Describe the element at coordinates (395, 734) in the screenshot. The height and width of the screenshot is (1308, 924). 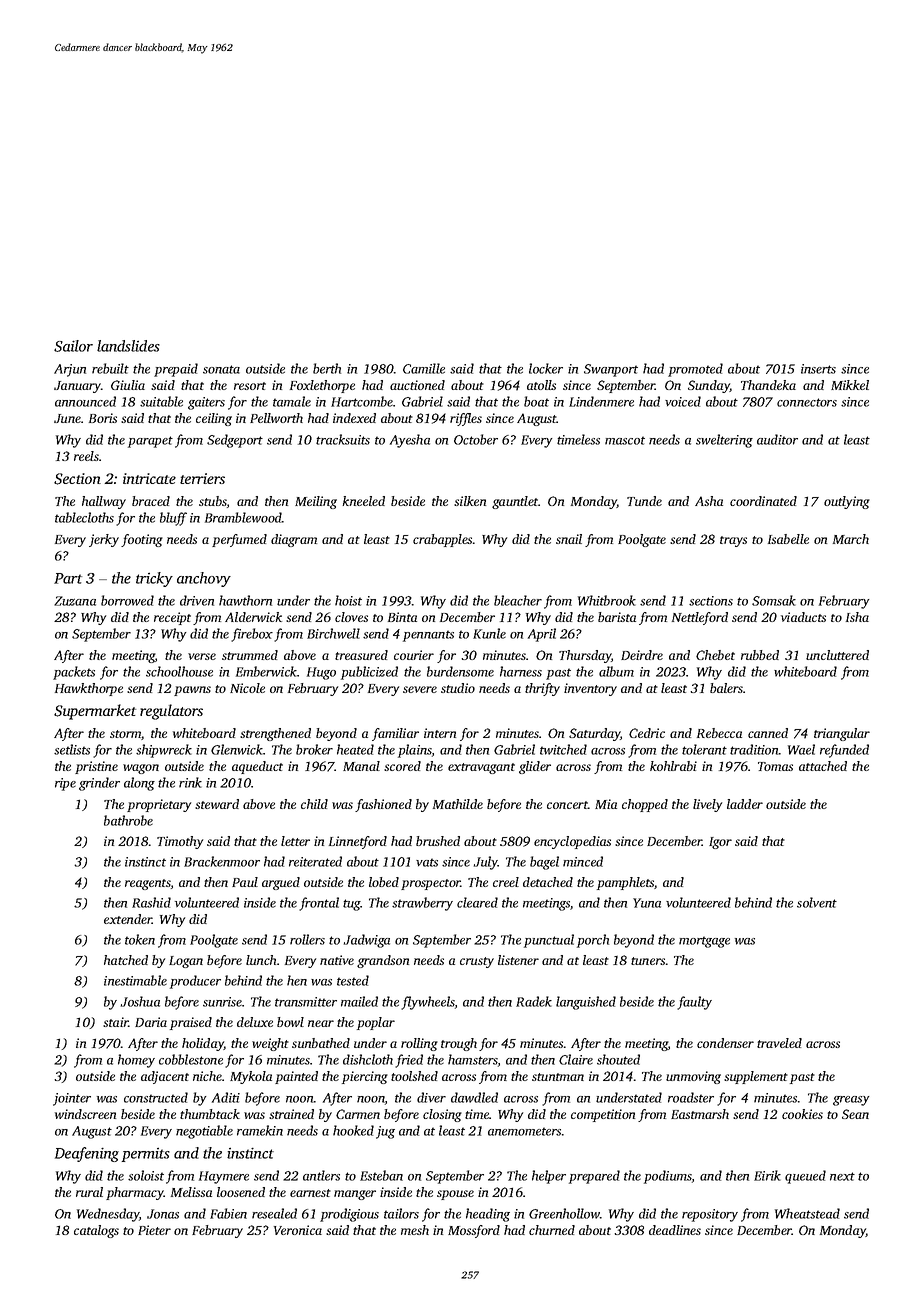
I see `familiar` at that location.
